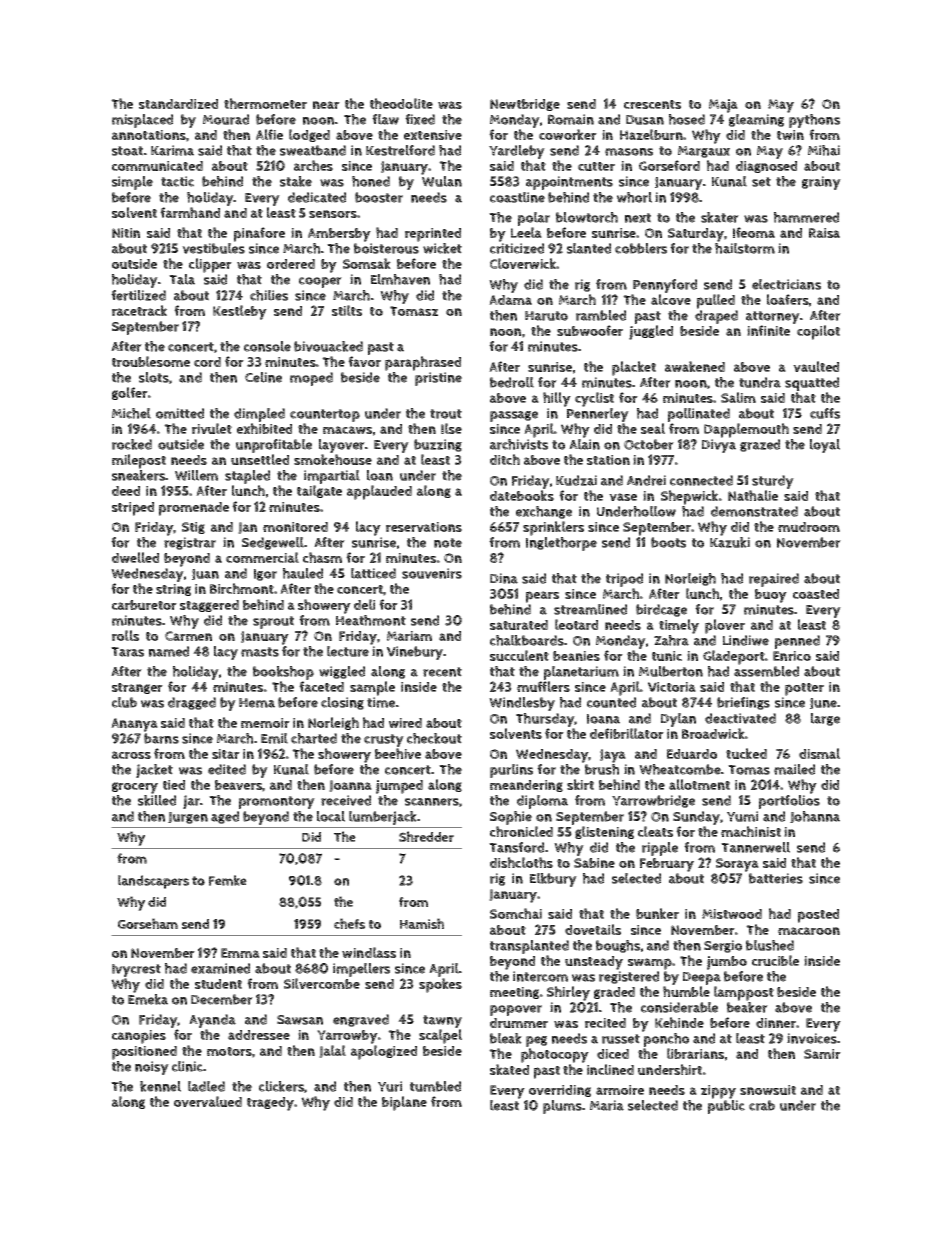 The width and height of the screenshot is (952, 1233). I want to click on public, so click(726, 1107).
